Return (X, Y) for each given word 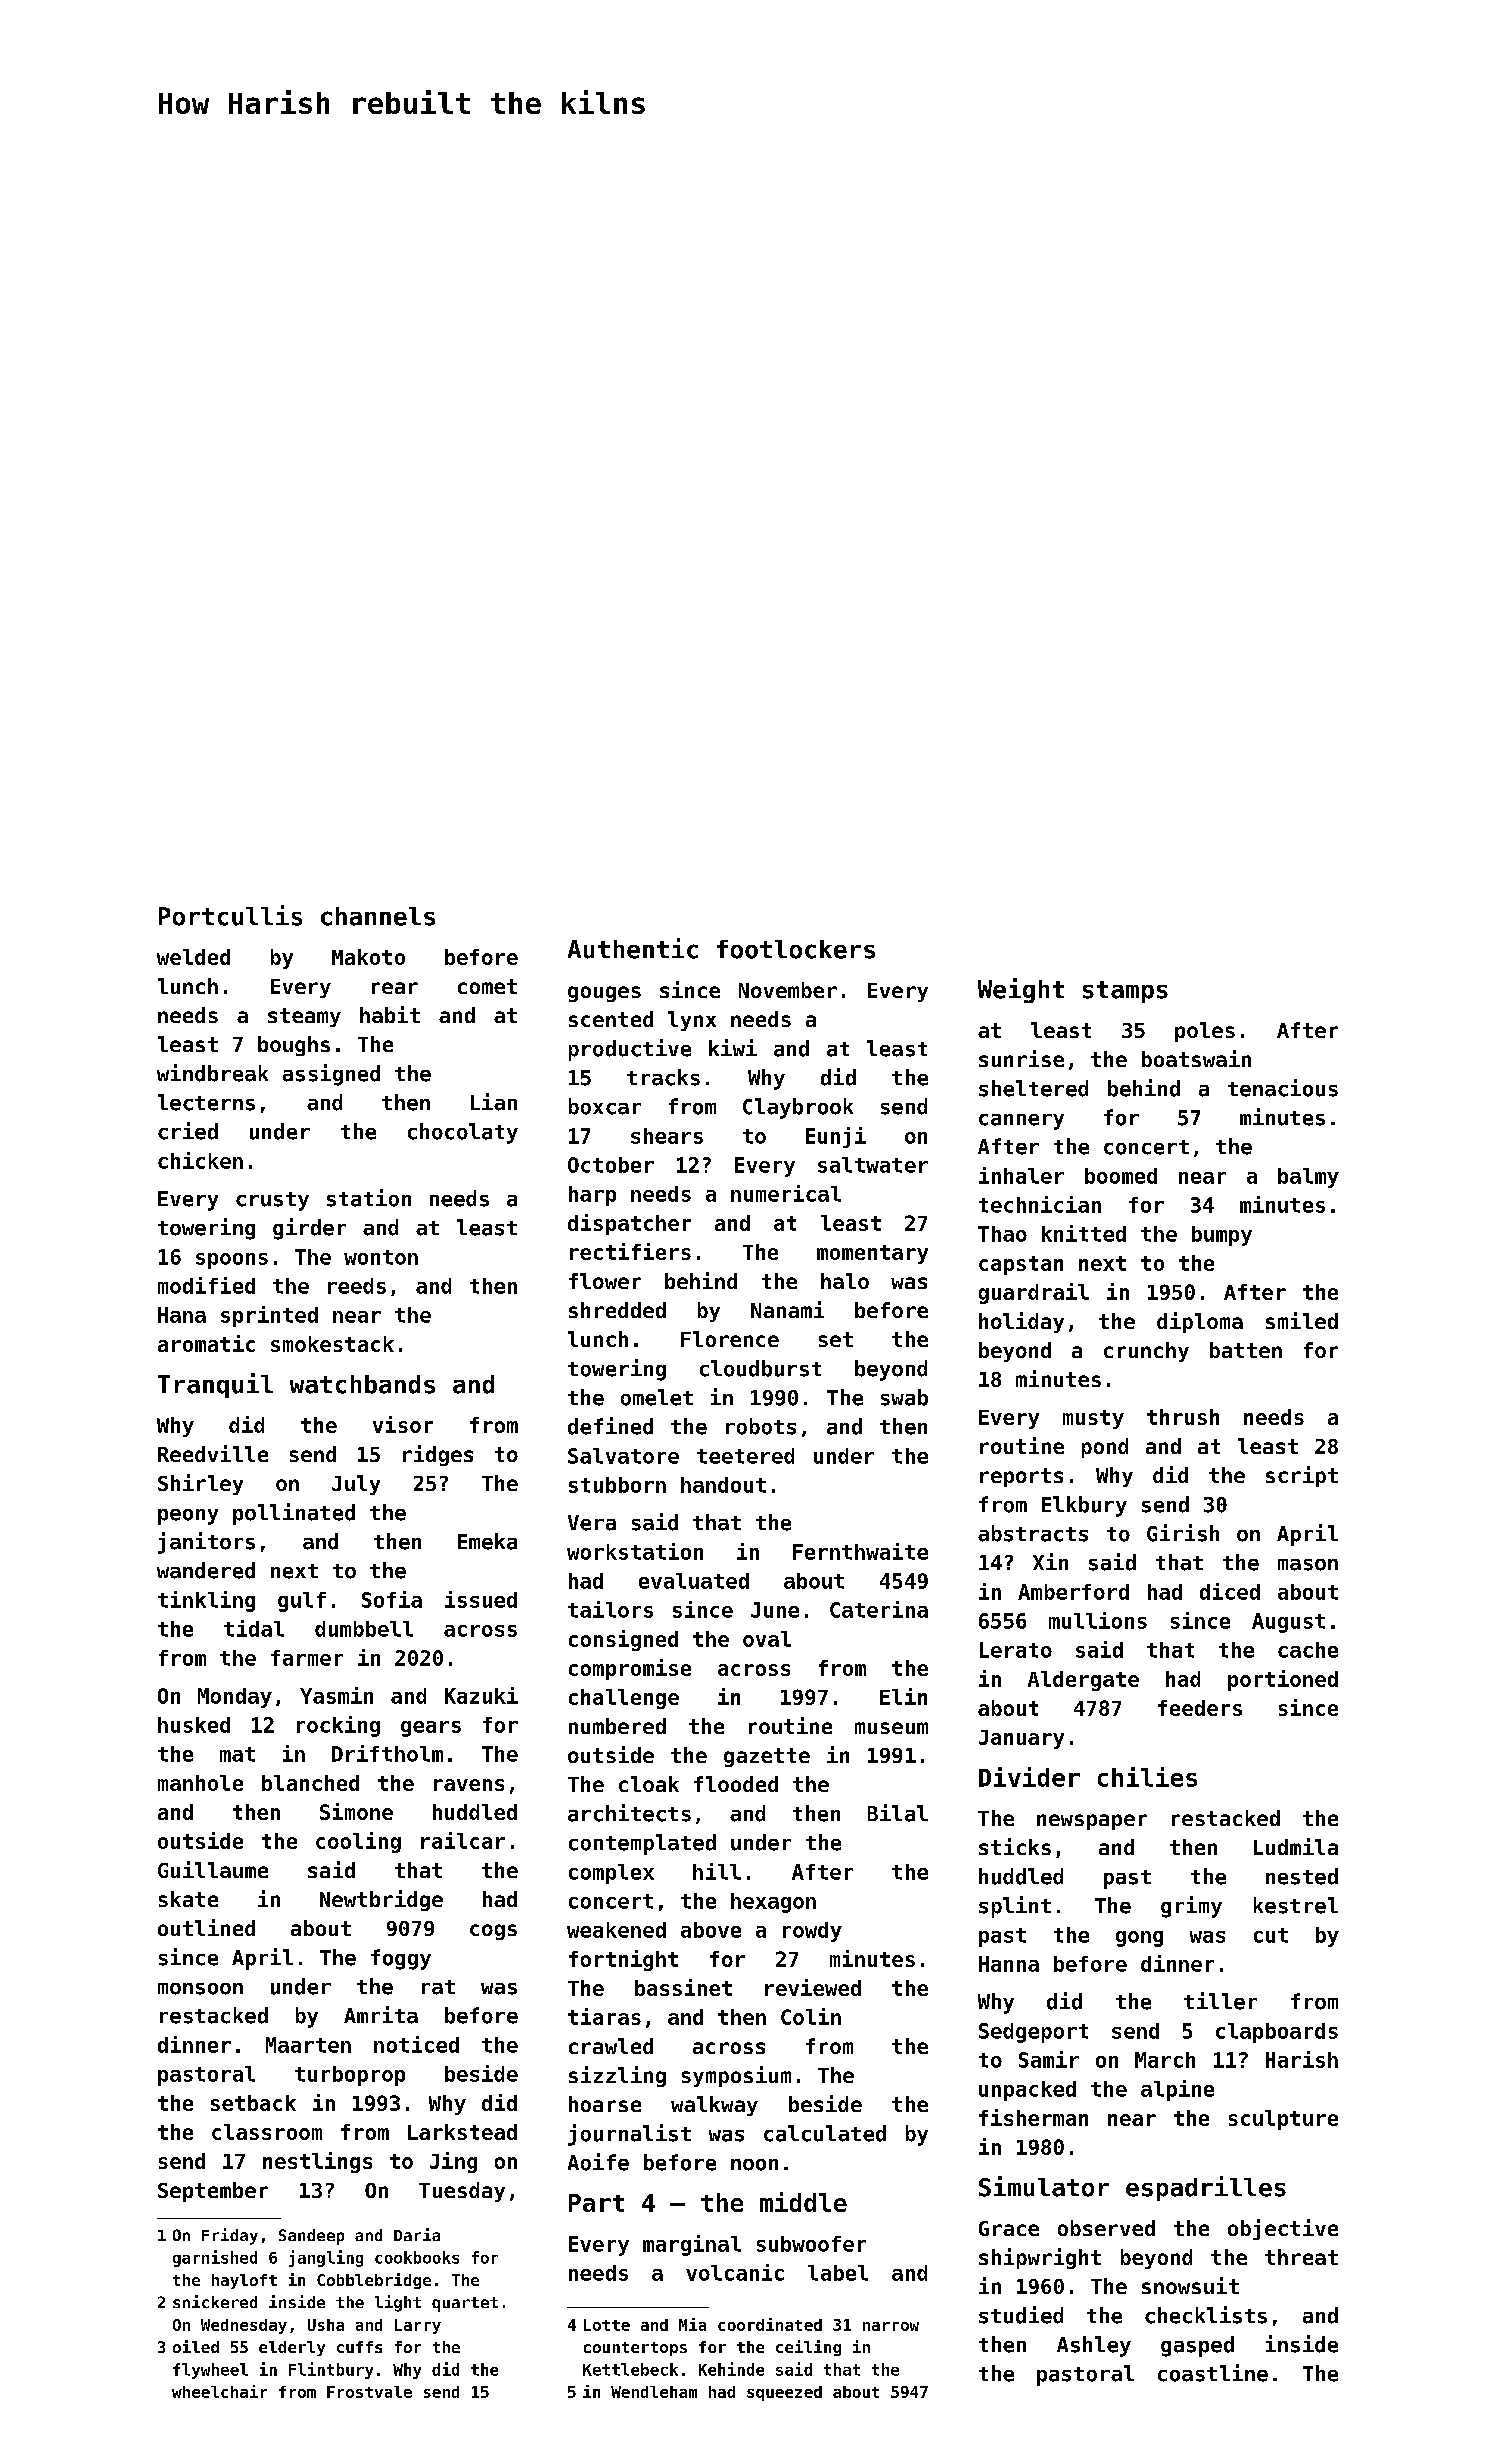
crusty (272, 1201)
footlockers (796, 949)
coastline (1213, 2373)
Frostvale (369, 2392)
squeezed (784, 2393)
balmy (1308, 1178)
